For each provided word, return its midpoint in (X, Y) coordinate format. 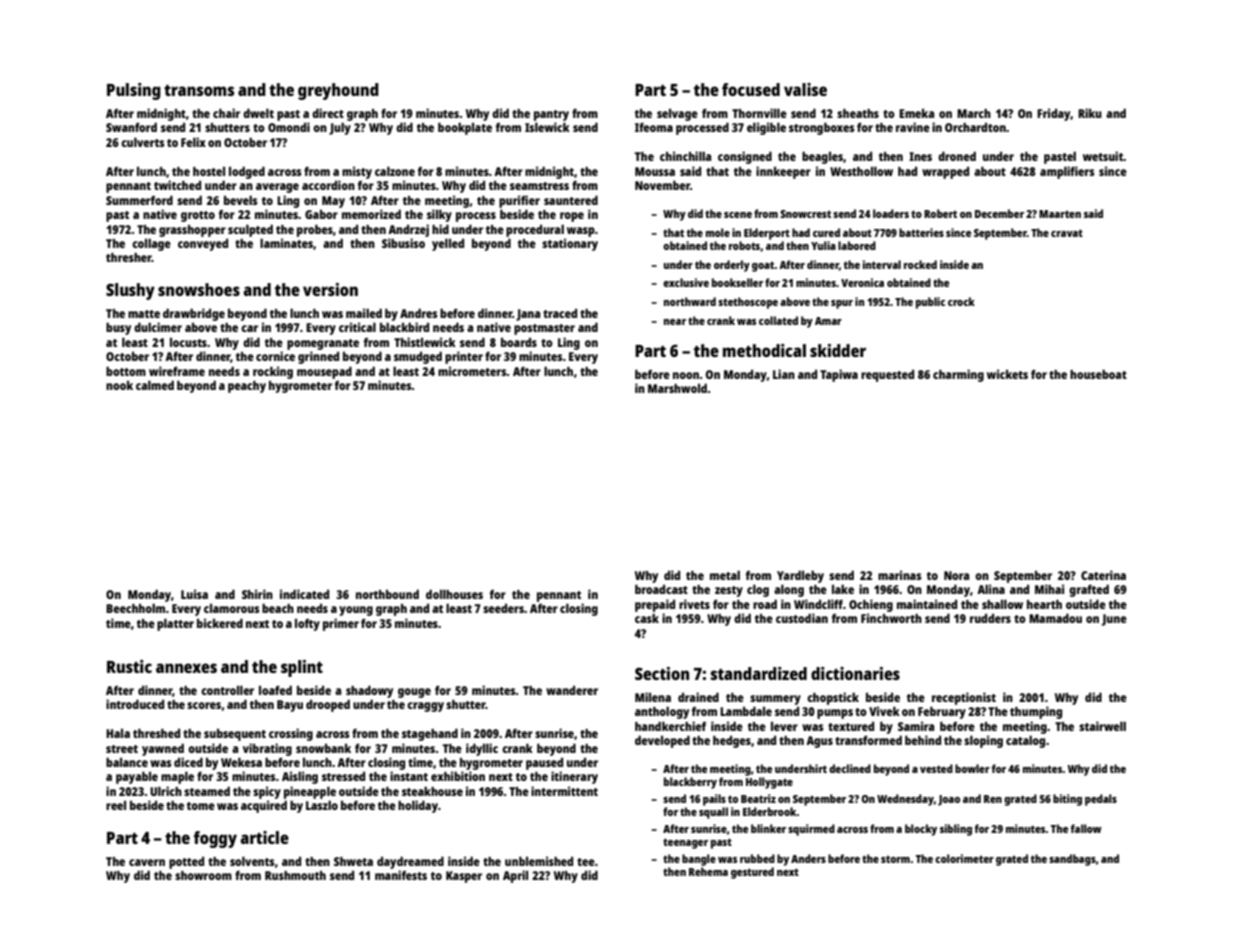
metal (725, 575)
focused (751, 89)
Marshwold (677, 388)
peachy (247, 387)
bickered (220, 623)
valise (805, 89)
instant (409, 776)
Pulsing (134, 91)
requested (887, 376)
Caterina (1103, 575)
